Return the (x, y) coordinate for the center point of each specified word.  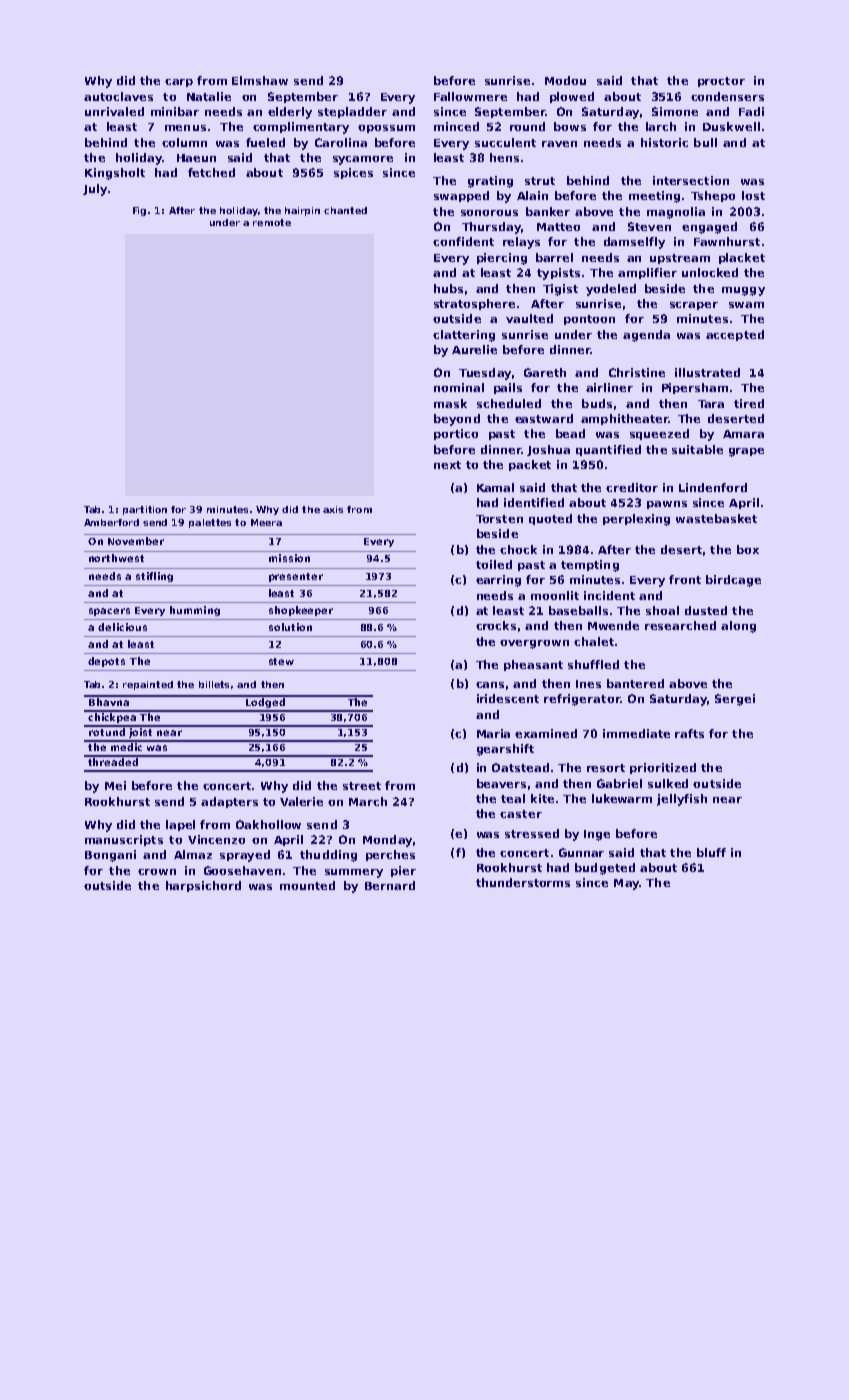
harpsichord (203, 886)
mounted (307, 885)
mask (450, 403)
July (95, 190)
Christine (637, 372)
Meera (266, 522)
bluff (711, 852)
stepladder (352, 112)
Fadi (751, 111)
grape (746, 452)
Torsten (499, 519)
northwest (116, 558)
